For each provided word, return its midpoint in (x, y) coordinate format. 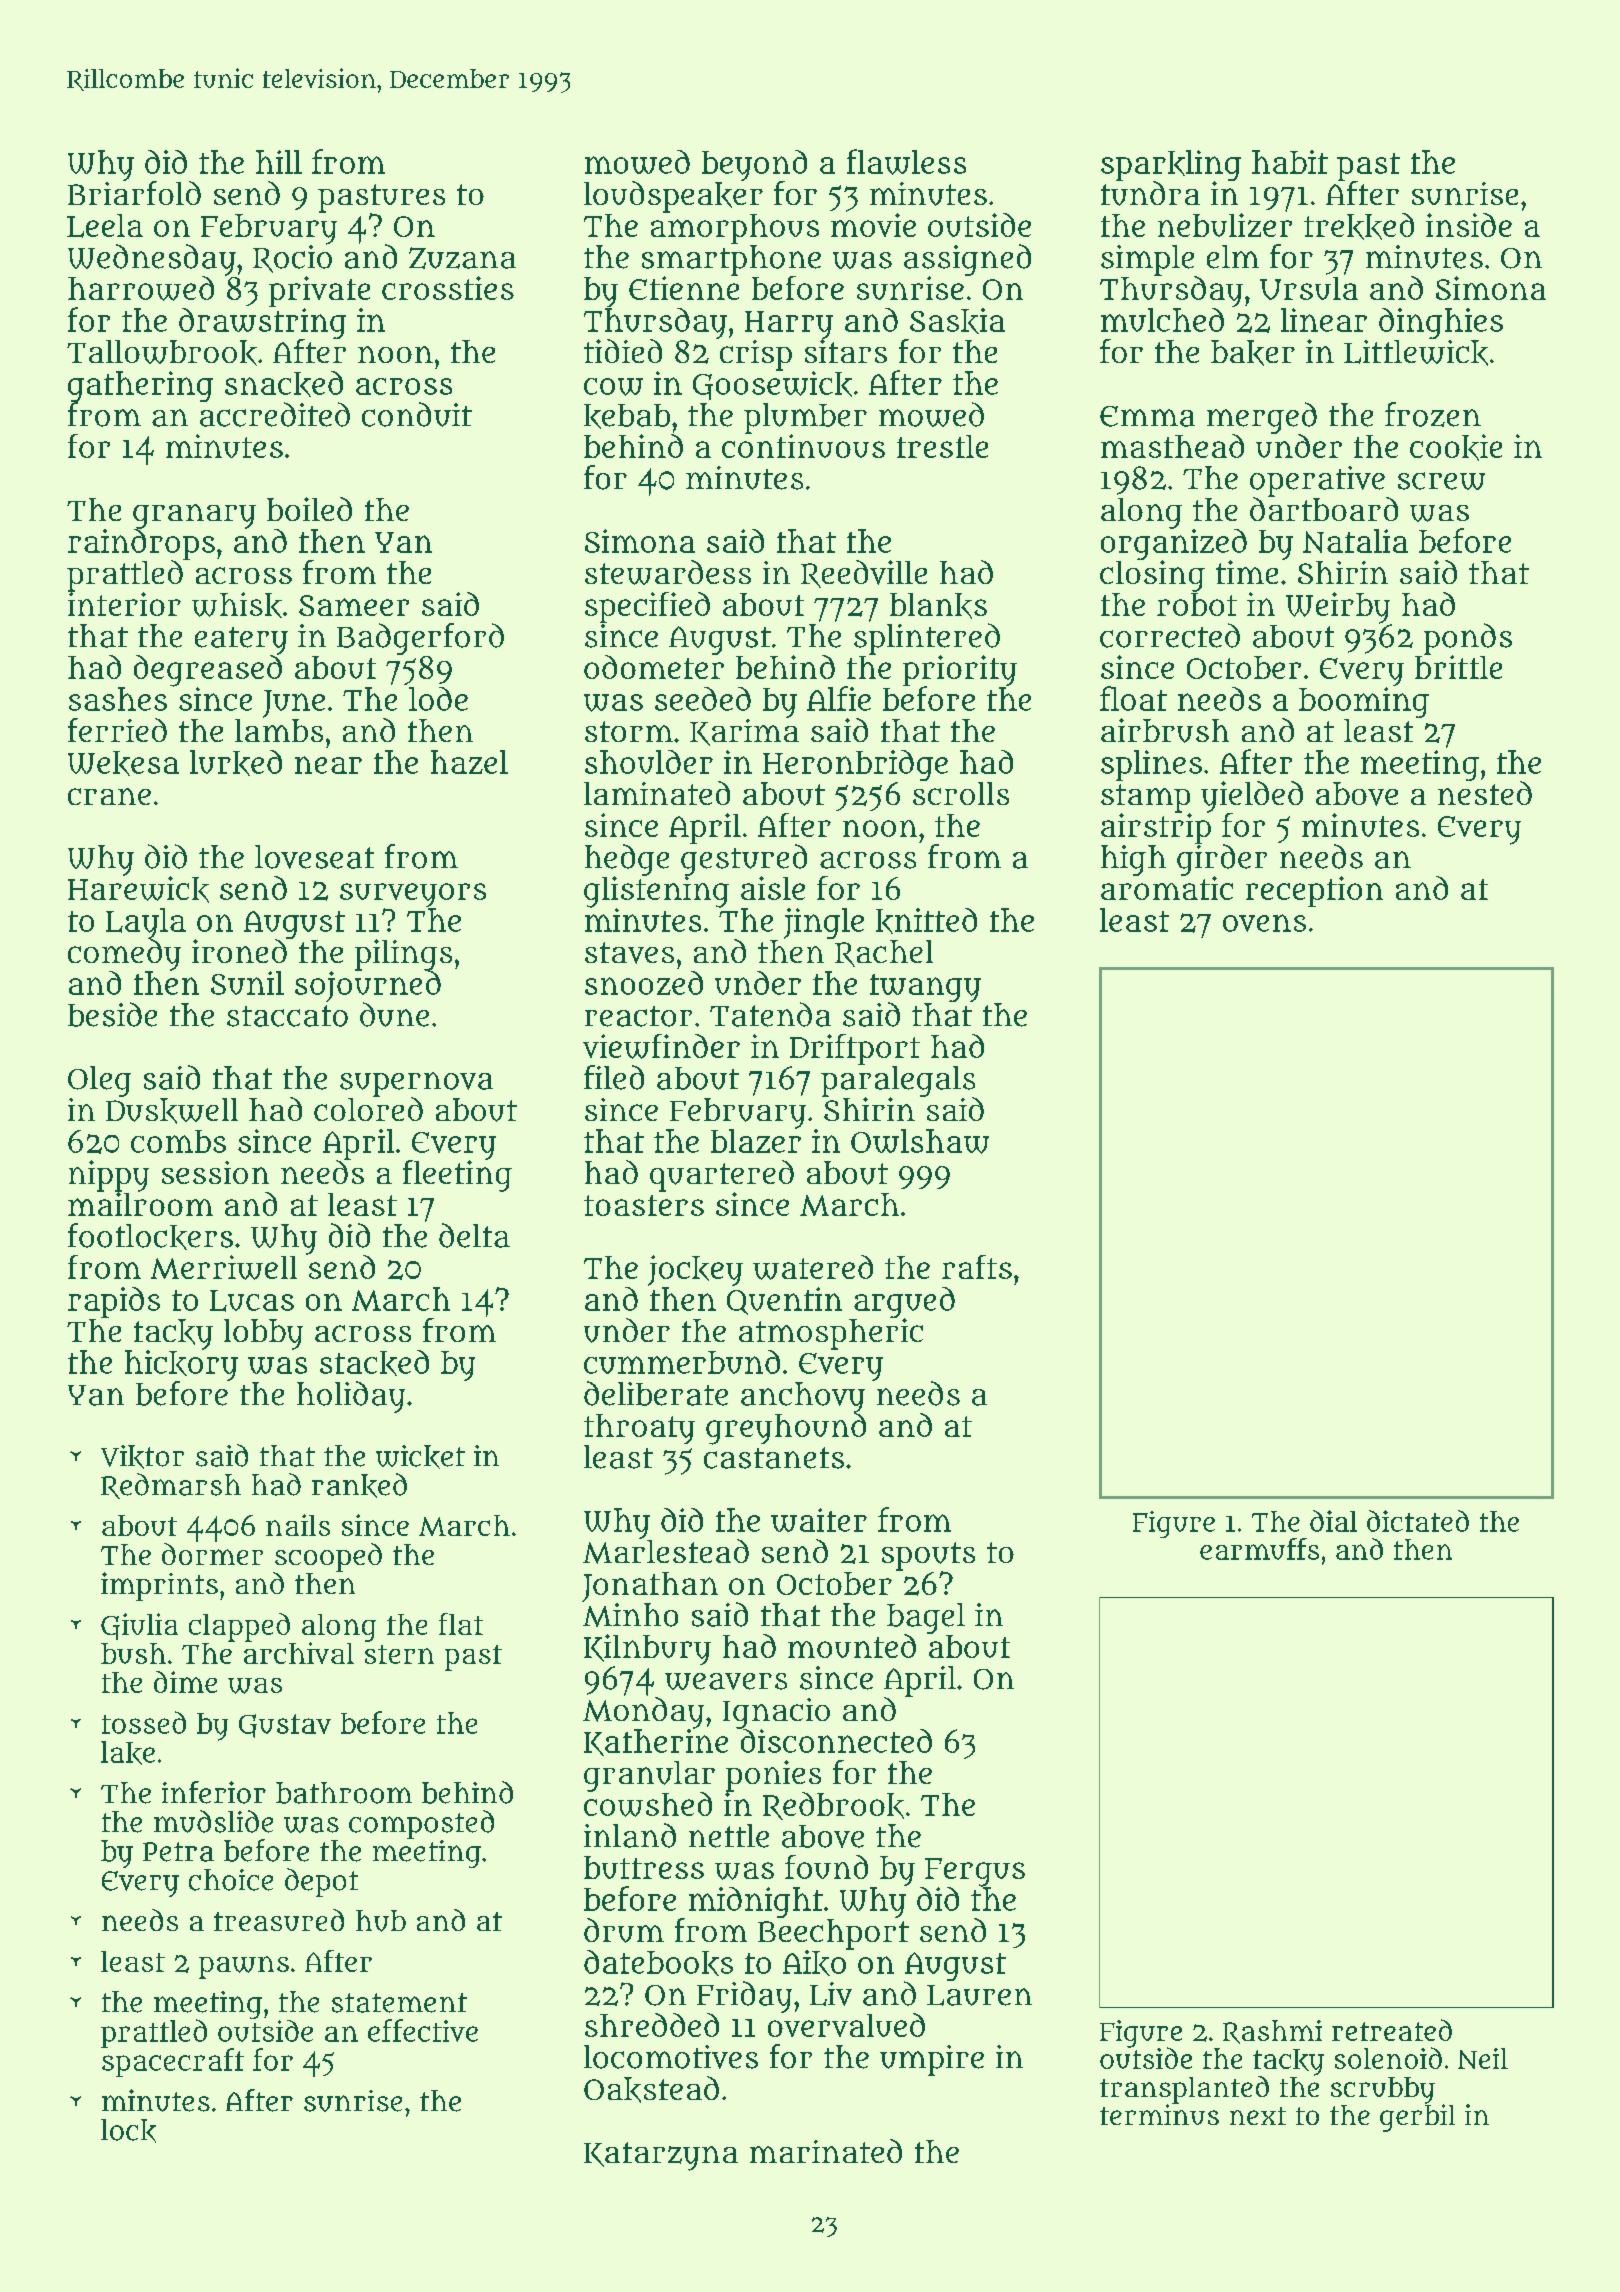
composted (421, 1824)
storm (629, 731)
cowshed (648, 1804)
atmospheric (831, 1334)
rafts (977, 1267)
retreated (1392, 2030)
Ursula (1309, 288)
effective (423, 2030)
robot (1197, 604)
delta (474, 1235)
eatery (241, 641)
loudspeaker (673, 197)
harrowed (141, 288)
